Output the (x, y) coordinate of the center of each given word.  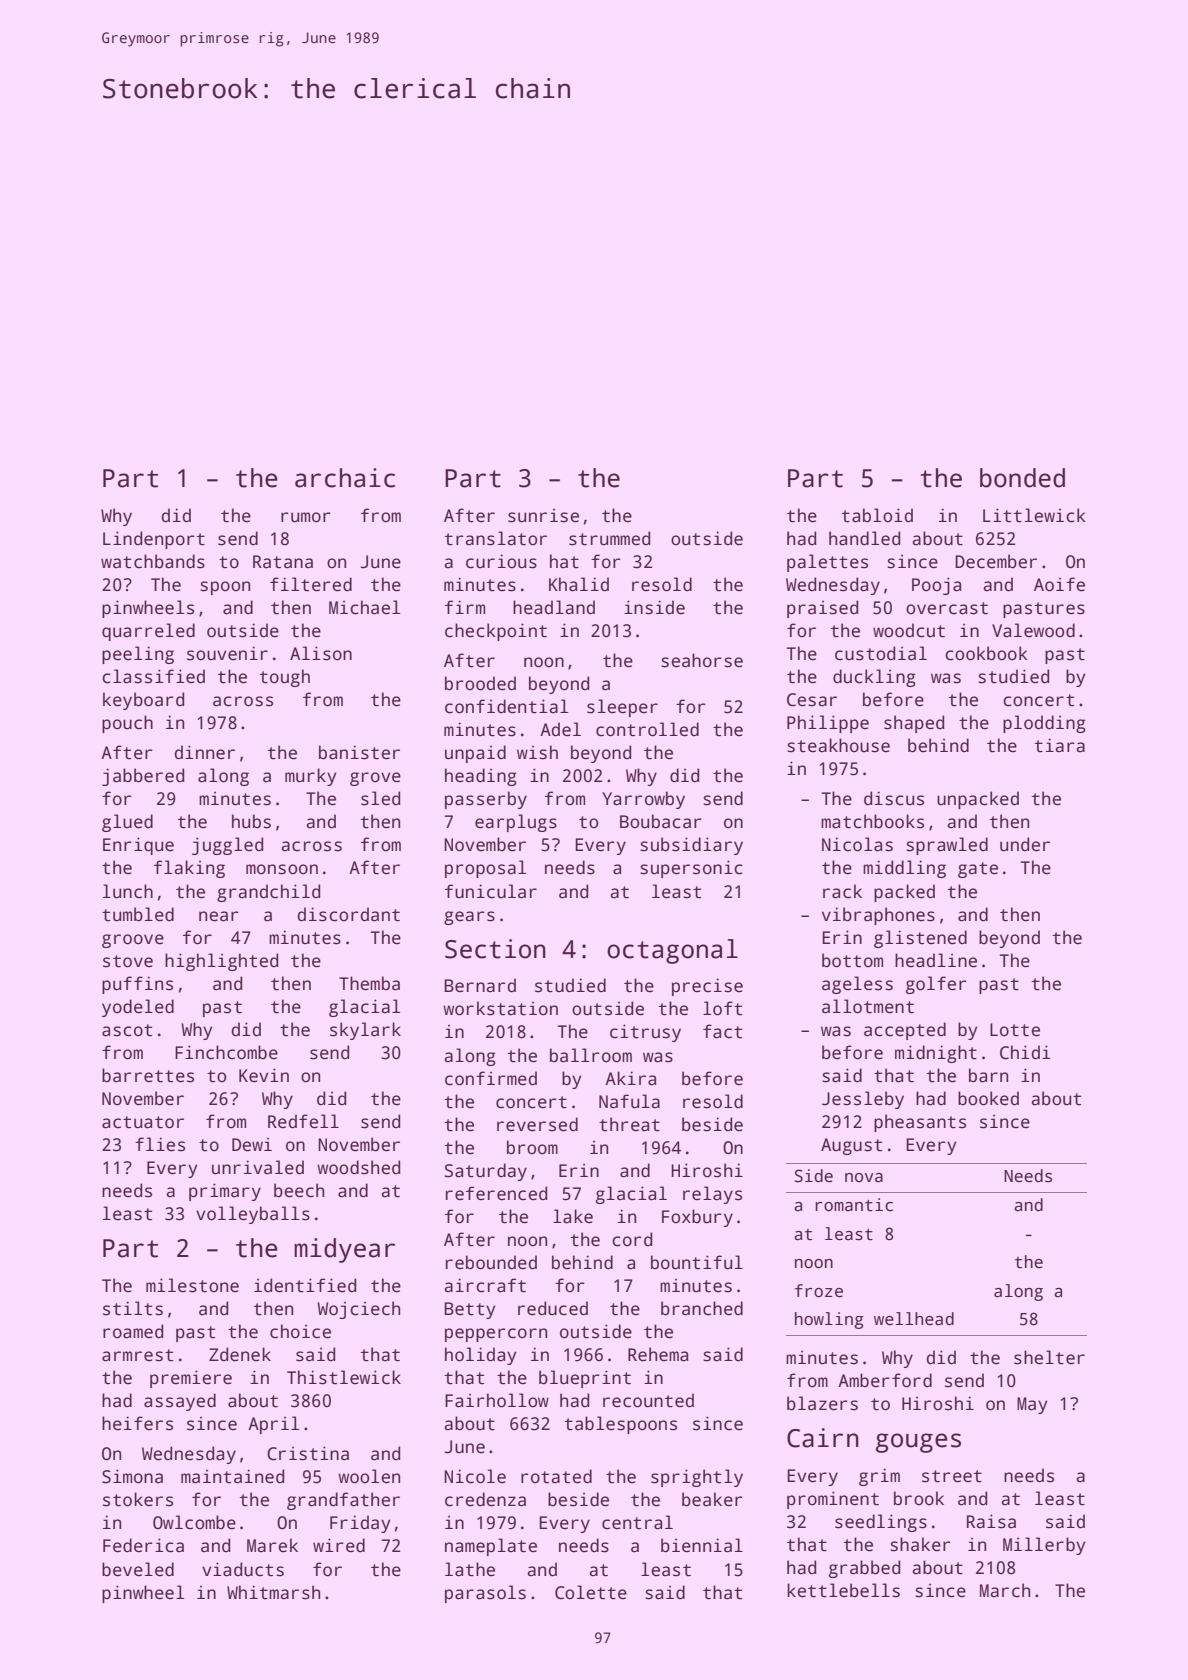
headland (554, 607)
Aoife (1059, 584)
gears (469, 918)
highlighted (221, 962)
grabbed (864, 1569)
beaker (712, 1499)
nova (864, 1178)
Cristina (308, 1453)
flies (160, 1144)
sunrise (543, 516)
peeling (138, 655)
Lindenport (154, 540)
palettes (827, 563)
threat (629, 1124)
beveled (138, 1569)
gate (978, 870)
